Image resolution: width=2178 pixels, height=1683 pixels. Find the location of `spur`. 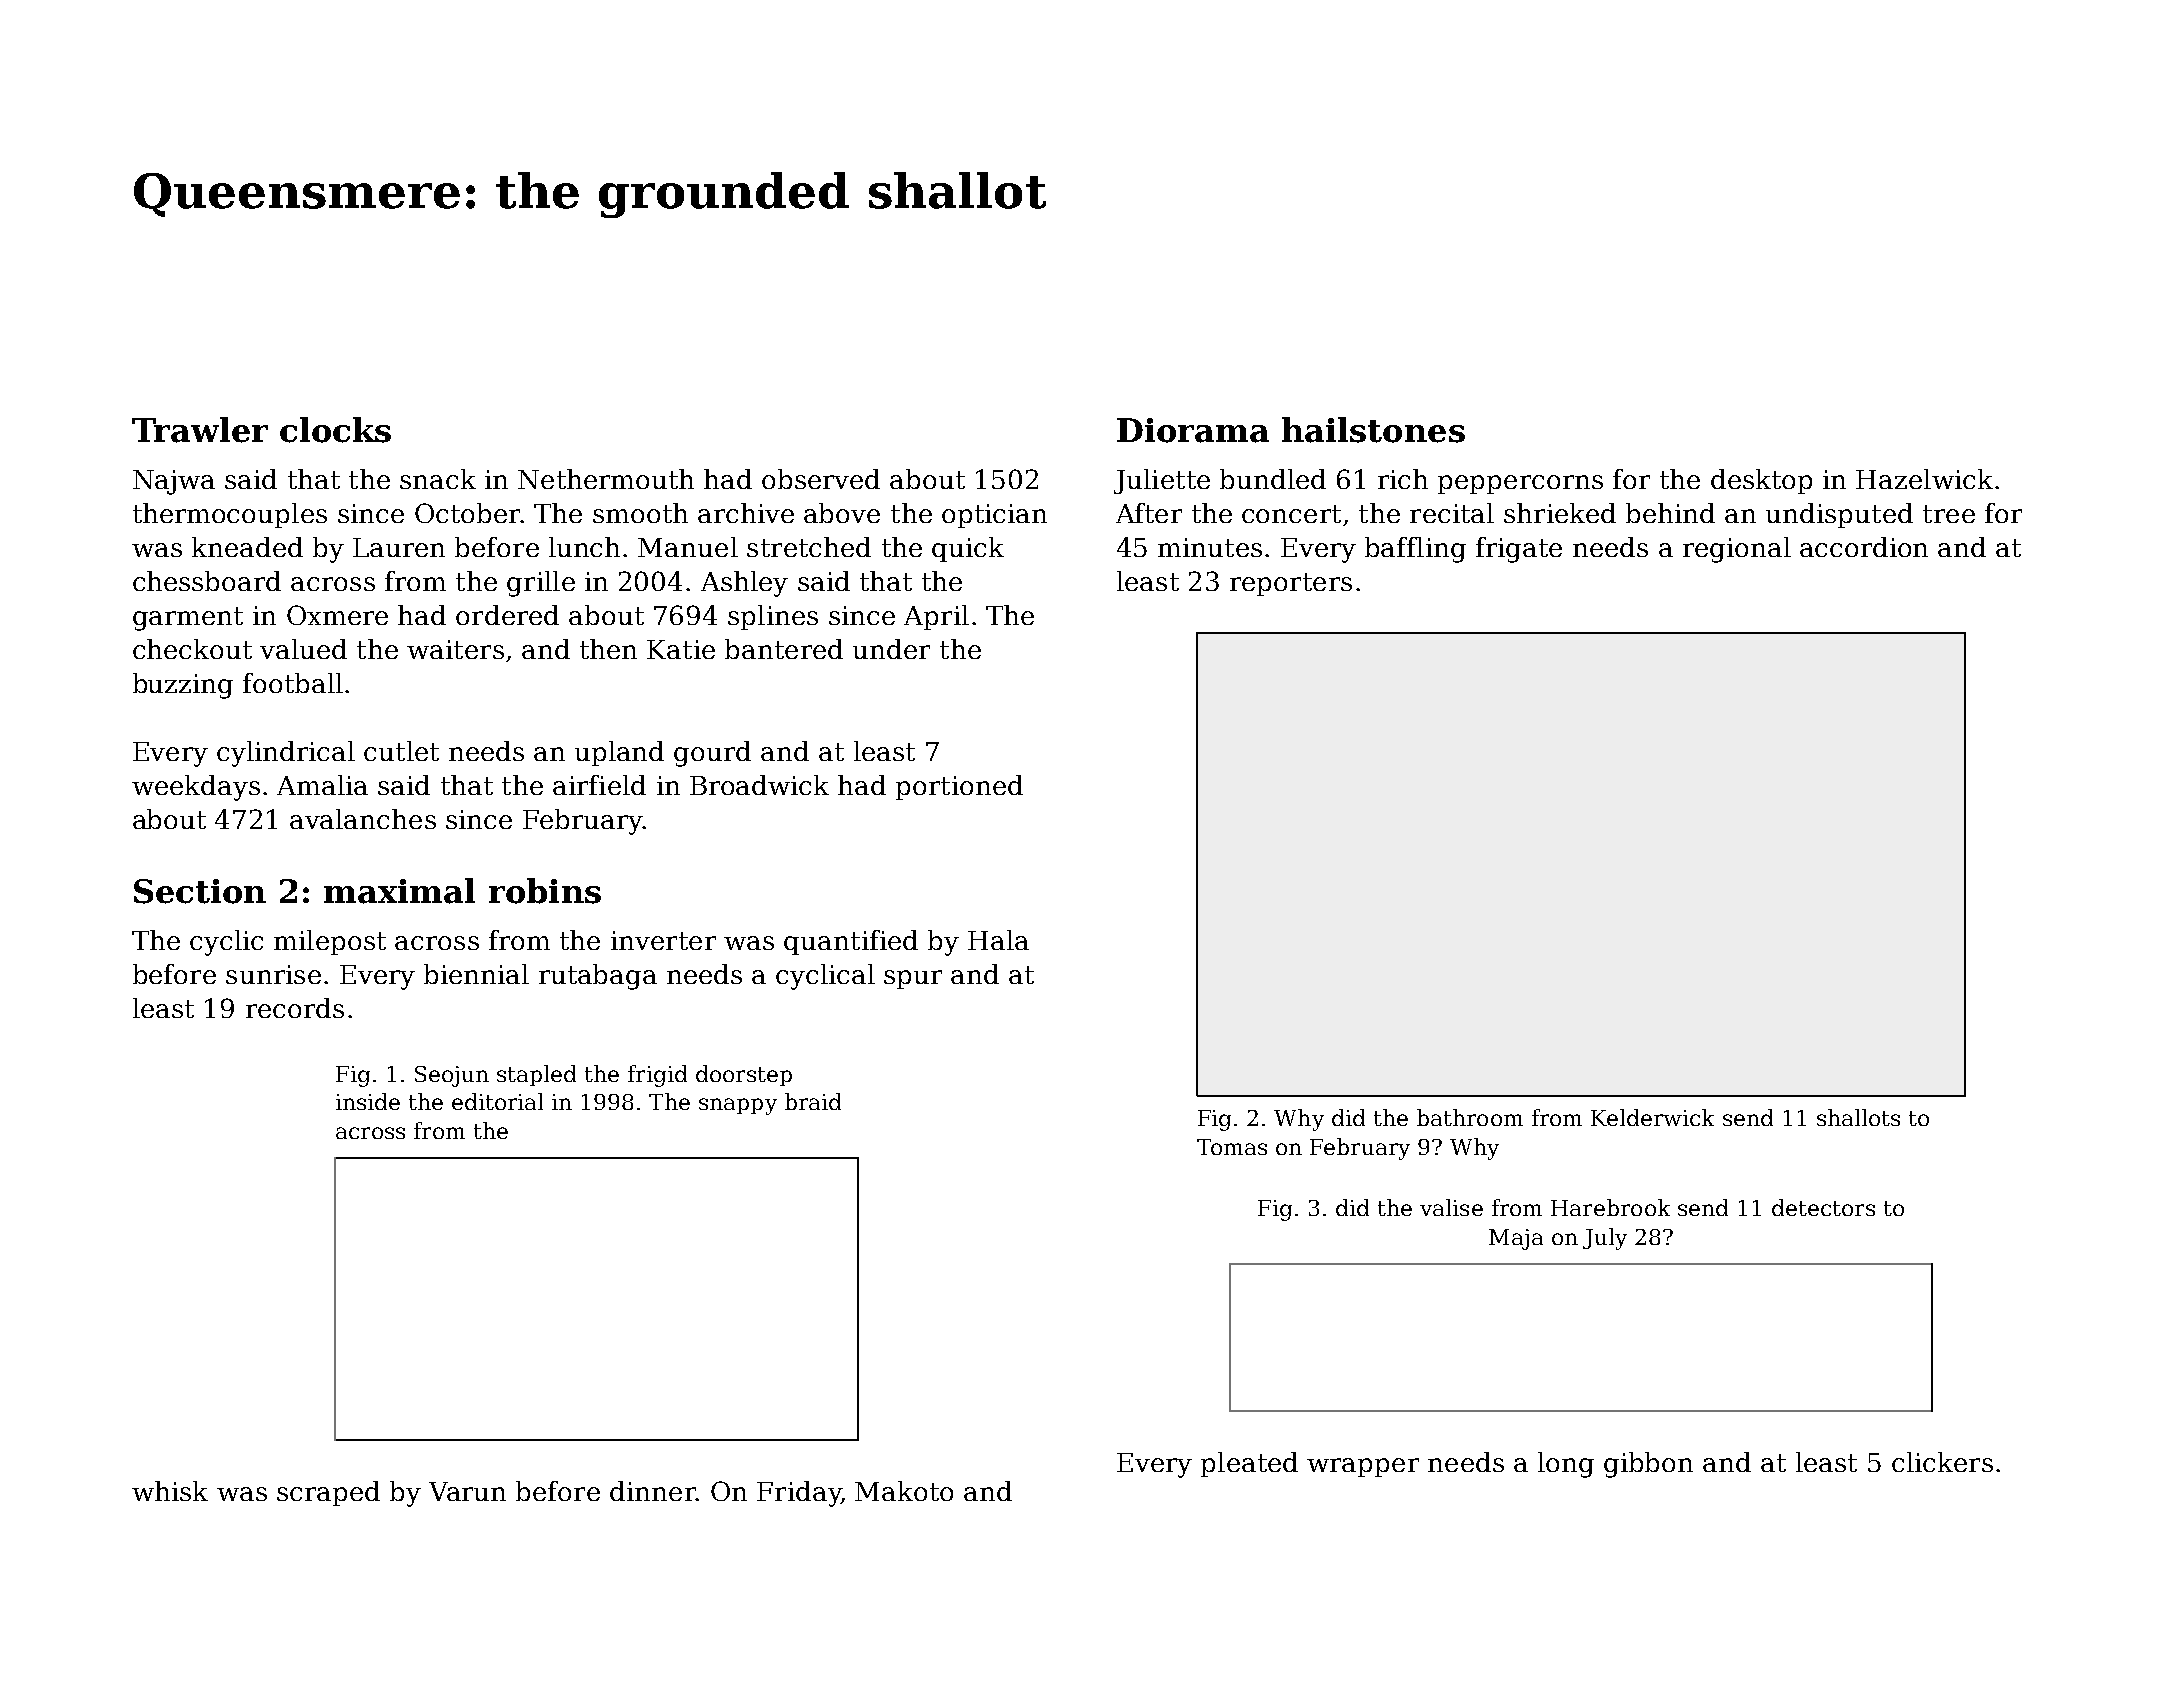

spur is located at coordinates (913, 979).
